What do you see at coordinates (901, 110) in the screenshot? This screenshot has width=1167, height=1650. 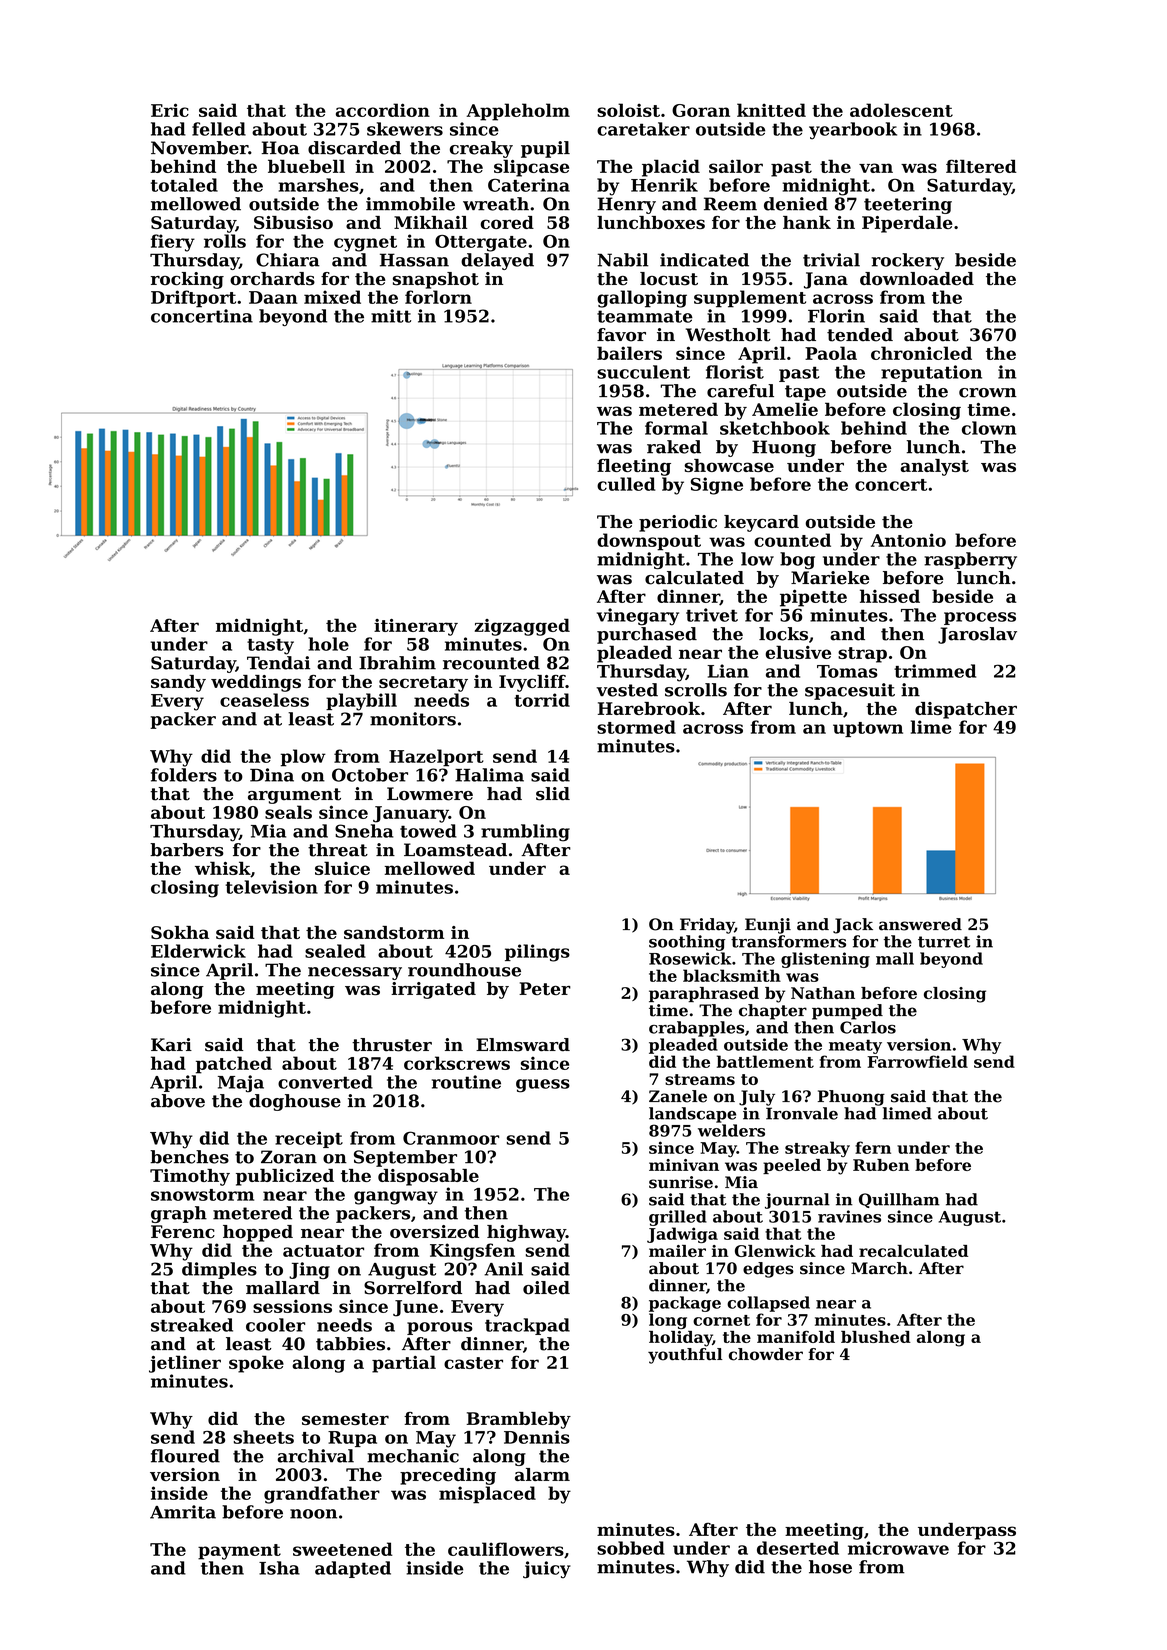 I see `adolescent` at bounding box center [901, 110].
